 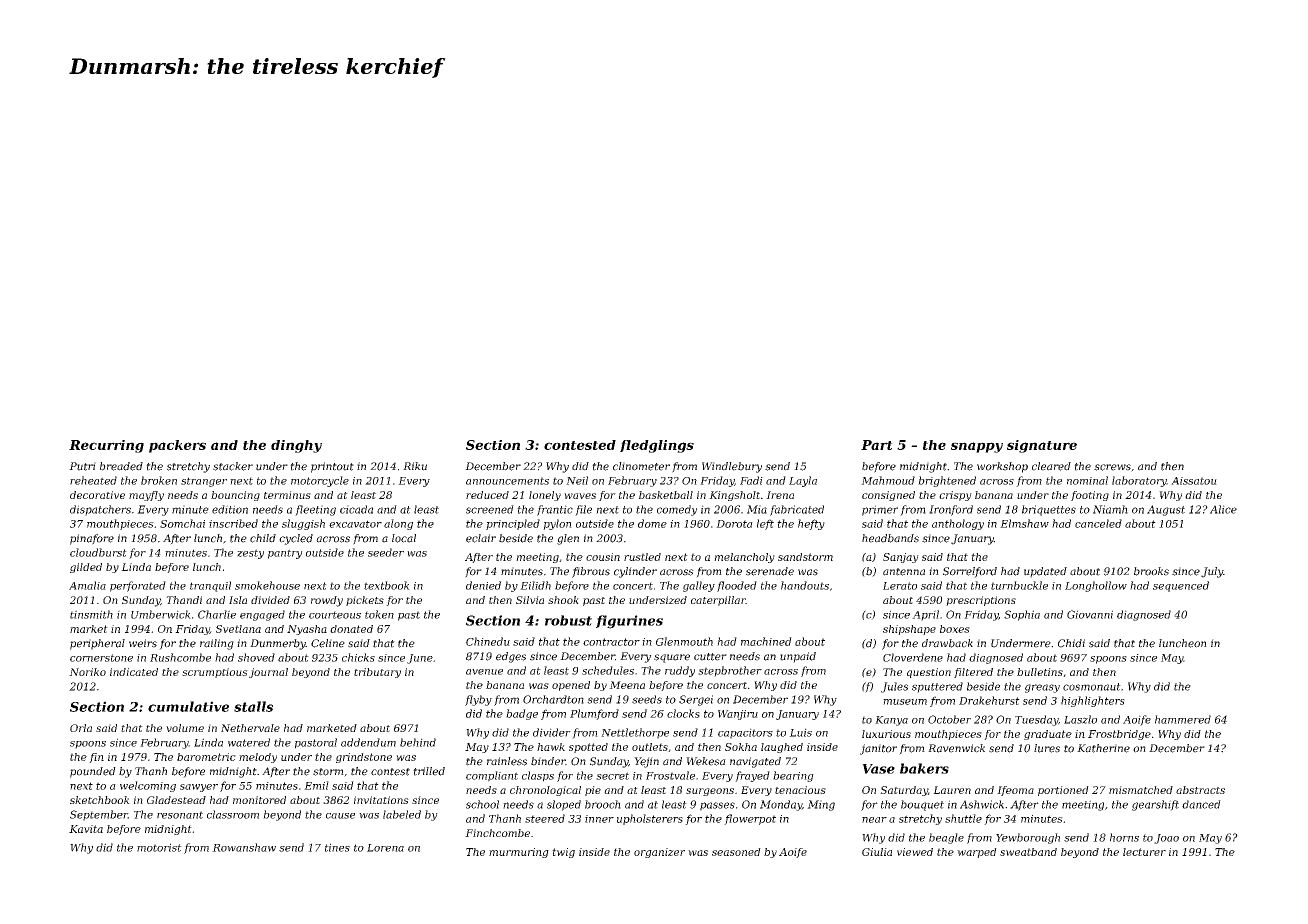 I want to click on organizer, so click(x=659, y=853).
